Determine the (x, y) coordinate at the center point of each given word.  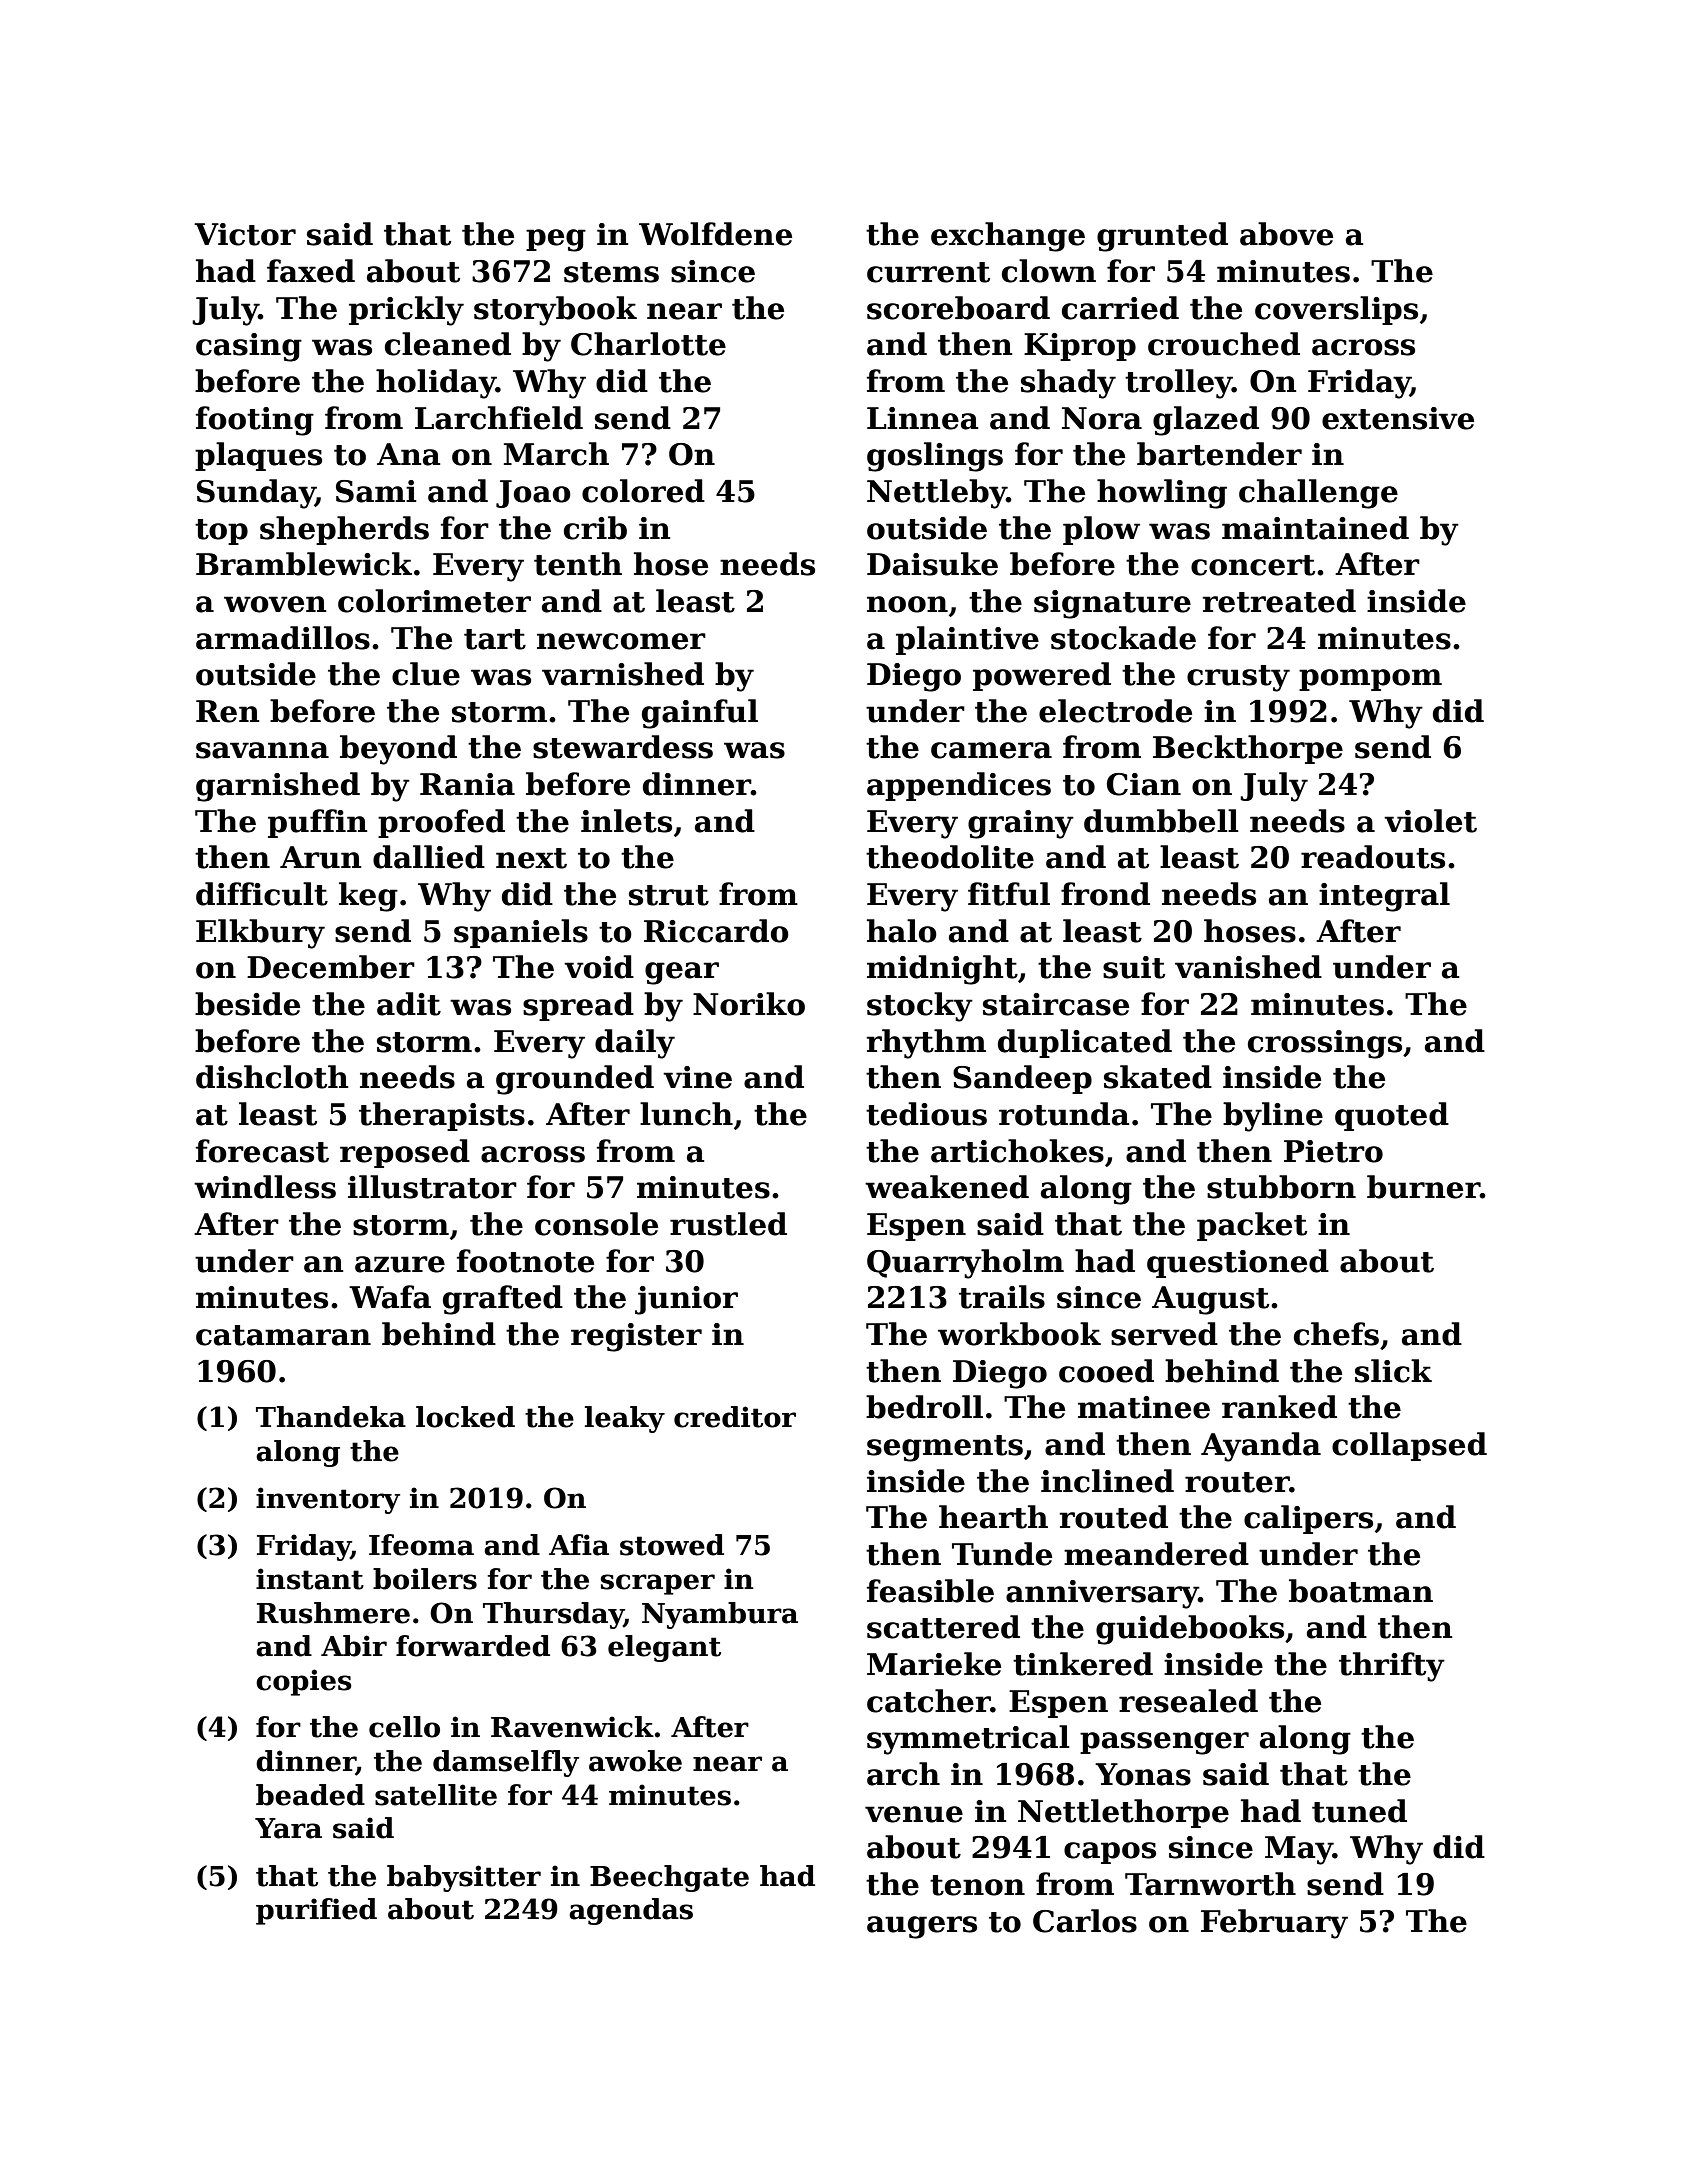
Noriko (749, 1004)
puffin (317, 823)
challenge (1318, 494)
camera (991, 750)
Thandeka (331, 1417)
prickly (406, 311)
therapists (442, 1116)
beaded (310, 1795)
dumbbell (1161, 821)
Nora (1102, 418)
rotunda (1064, 1114)
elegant (664, 1648)
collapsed (1409, 1446)
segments (945, 1448)
